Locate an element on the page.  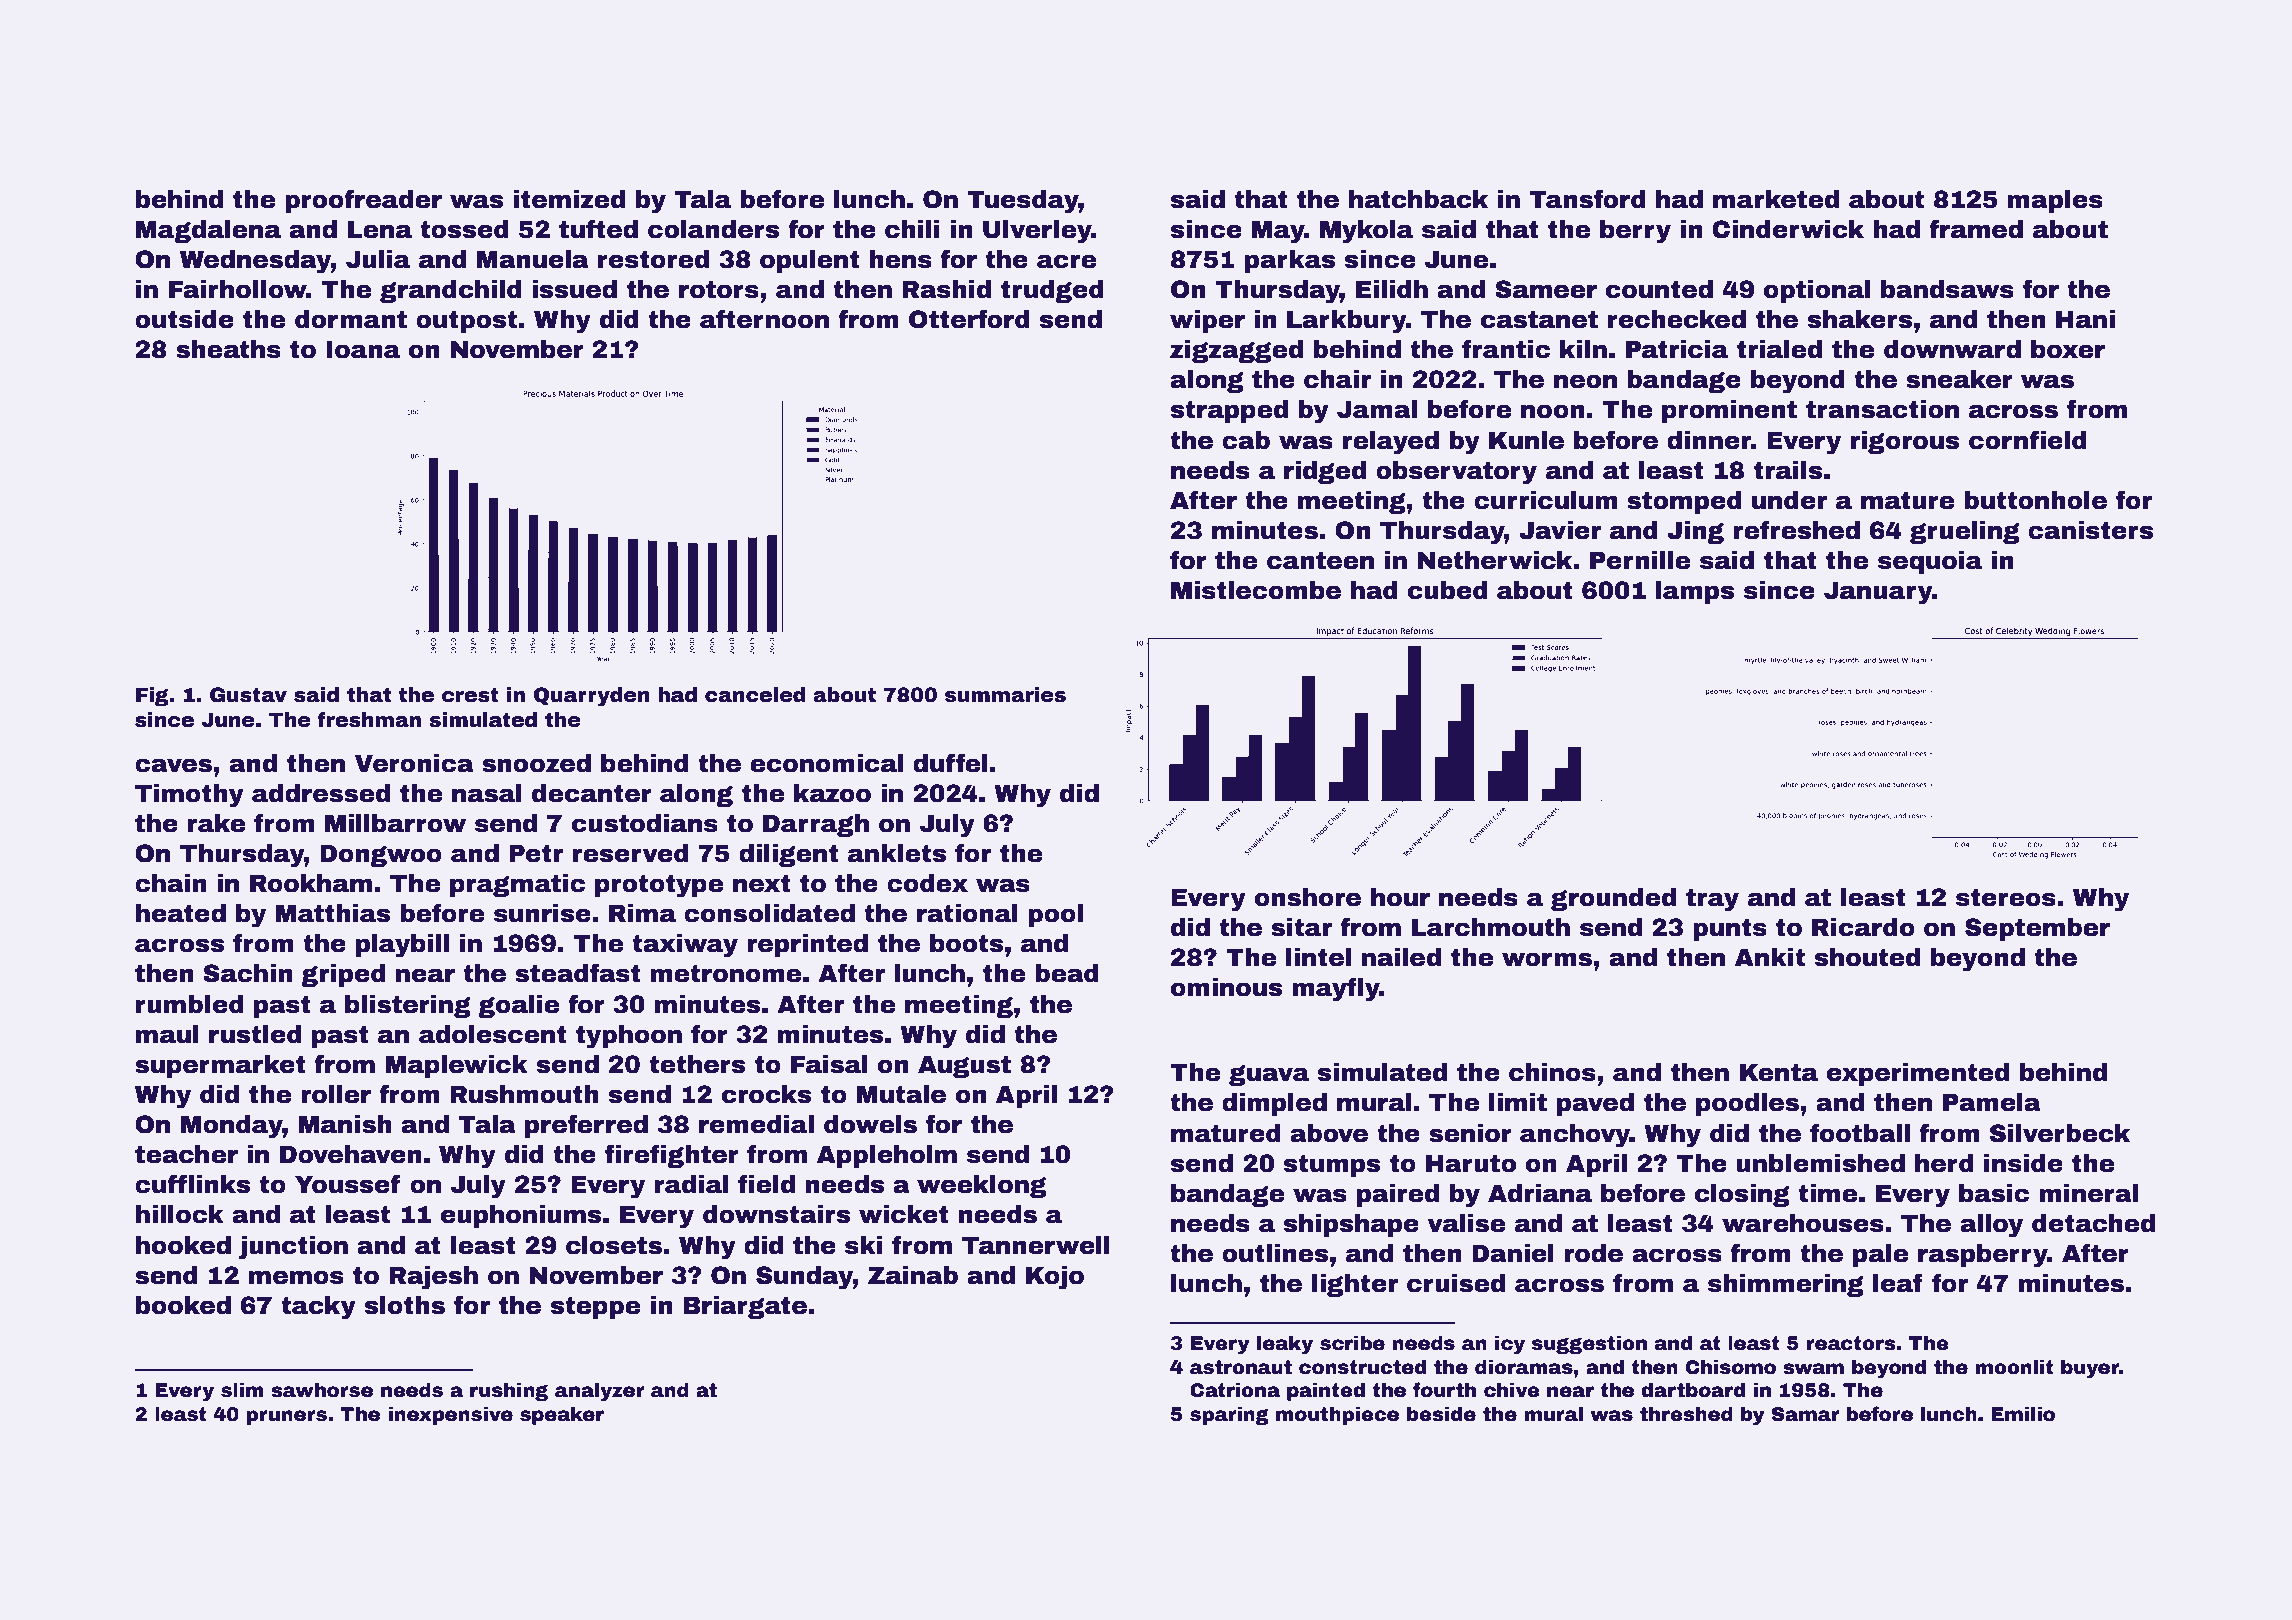
griped is located at coordinates (343, 975).
